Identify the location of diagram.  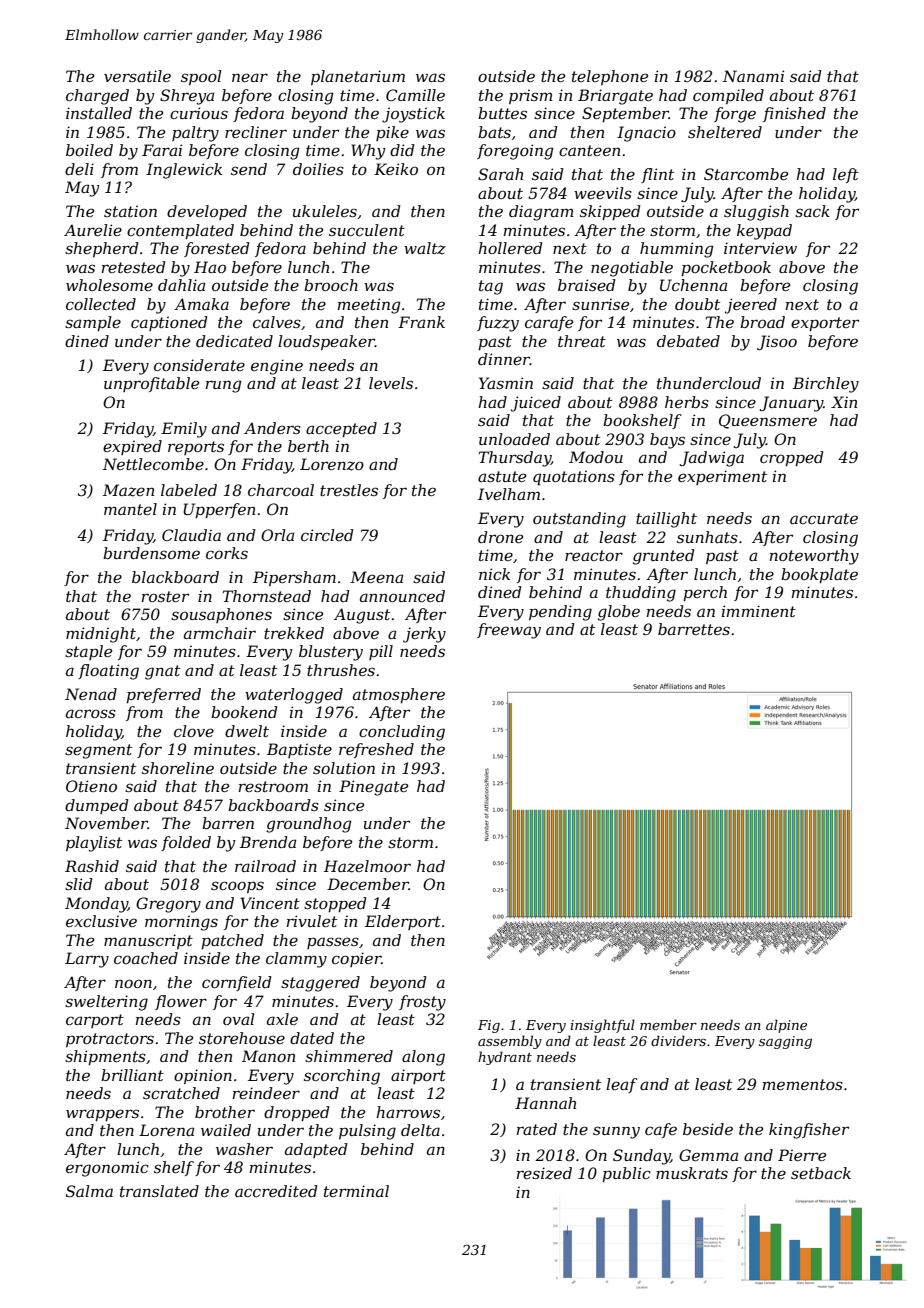
(541, 213).
